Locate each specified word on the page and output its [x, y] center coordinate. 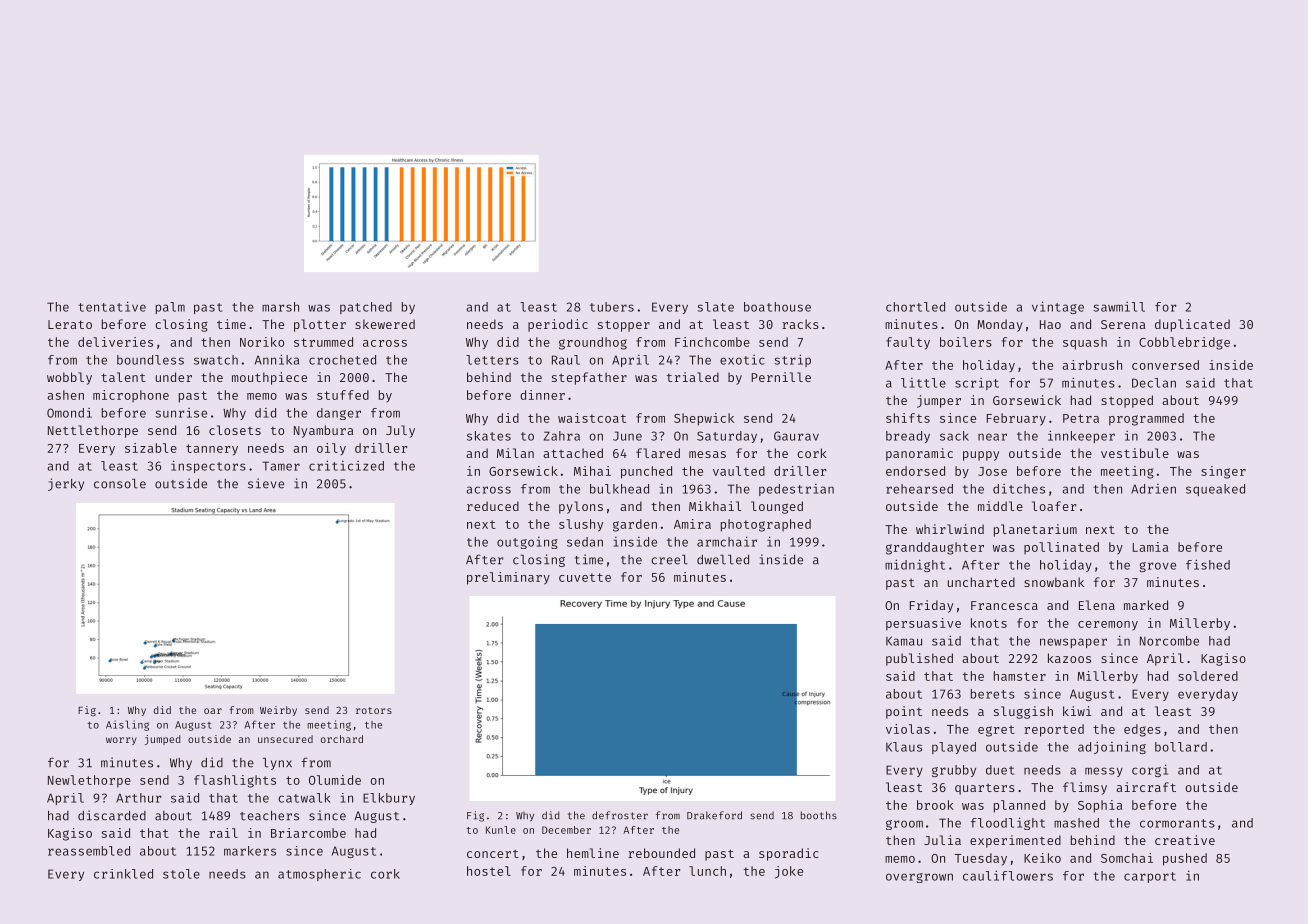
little [923, 383]
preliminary [508, 578]
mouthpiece [269, 378]
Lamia [1150, 547]
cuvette [585, 577]
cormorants [1177, 823]
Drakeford [714, 815]
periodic [558, 325]
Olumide [335, 780]
